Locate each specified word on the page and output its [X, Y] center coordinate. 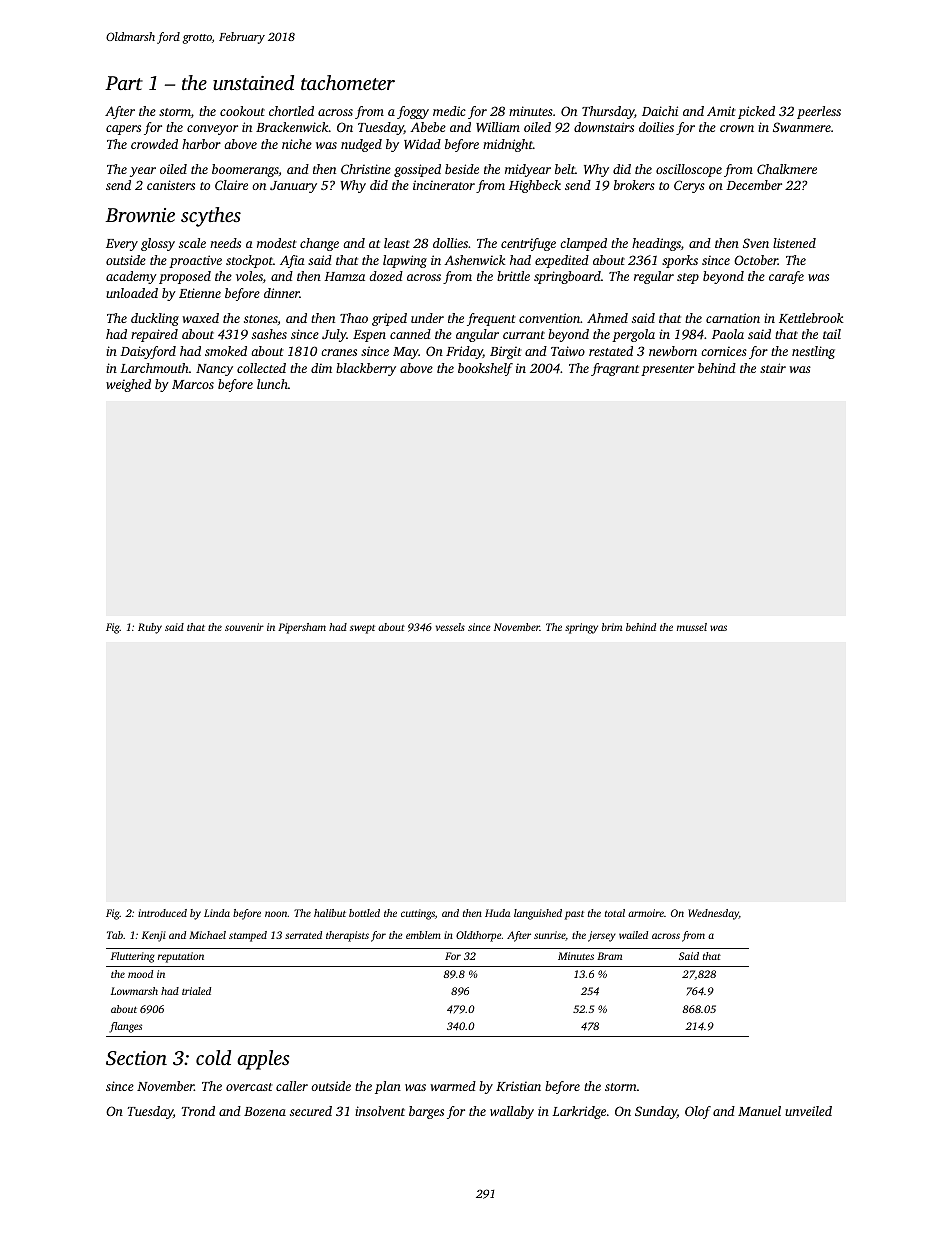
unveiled [808, 1111]
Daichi [660, 111]
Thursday [608, 112]
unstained [253, 82]
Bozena [265, 1111]
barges [426, 1112]
